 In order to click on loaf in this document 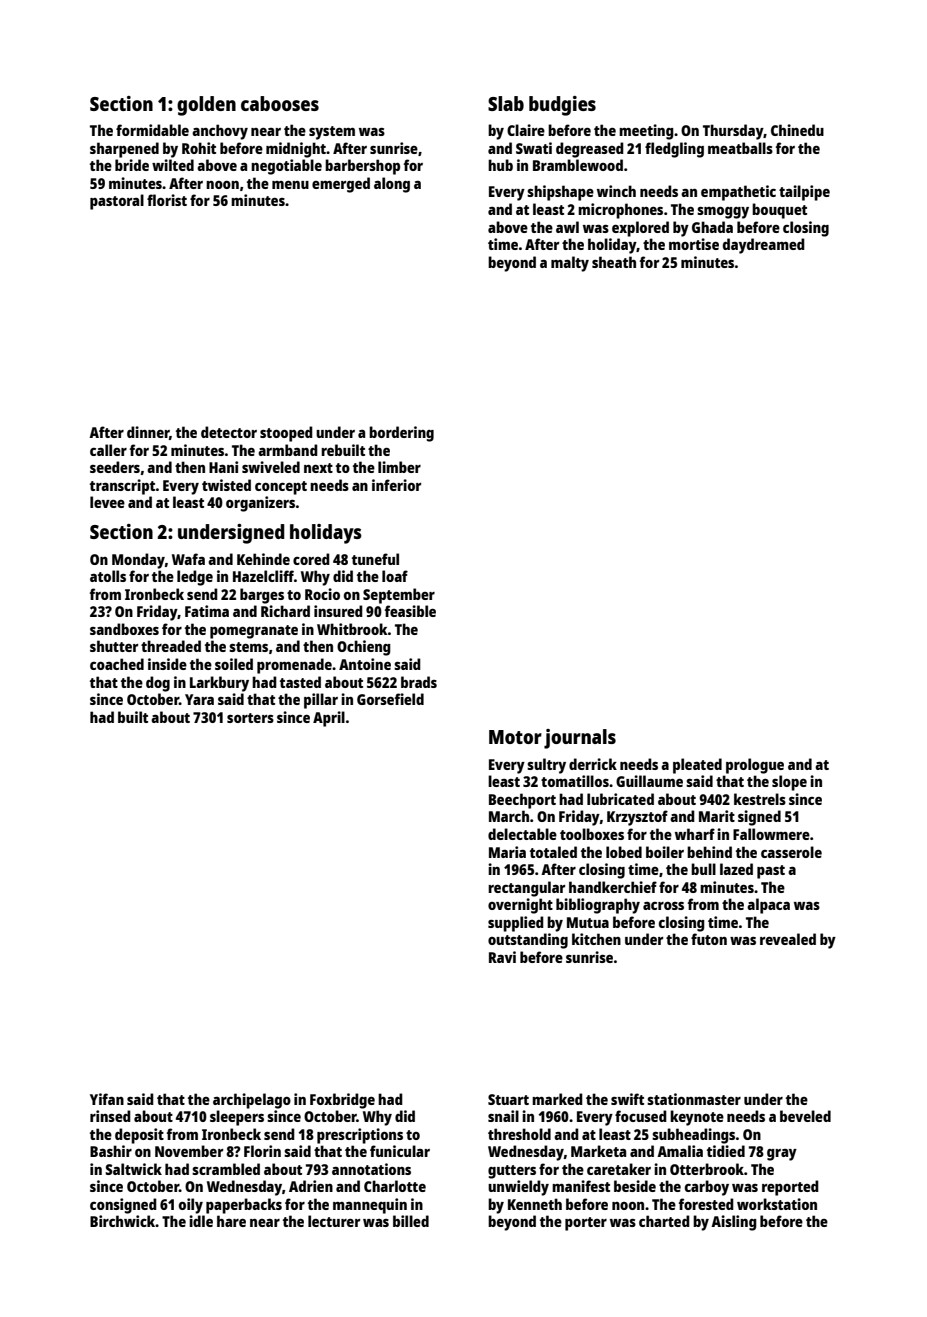, I will do `click(395, 576)`.
